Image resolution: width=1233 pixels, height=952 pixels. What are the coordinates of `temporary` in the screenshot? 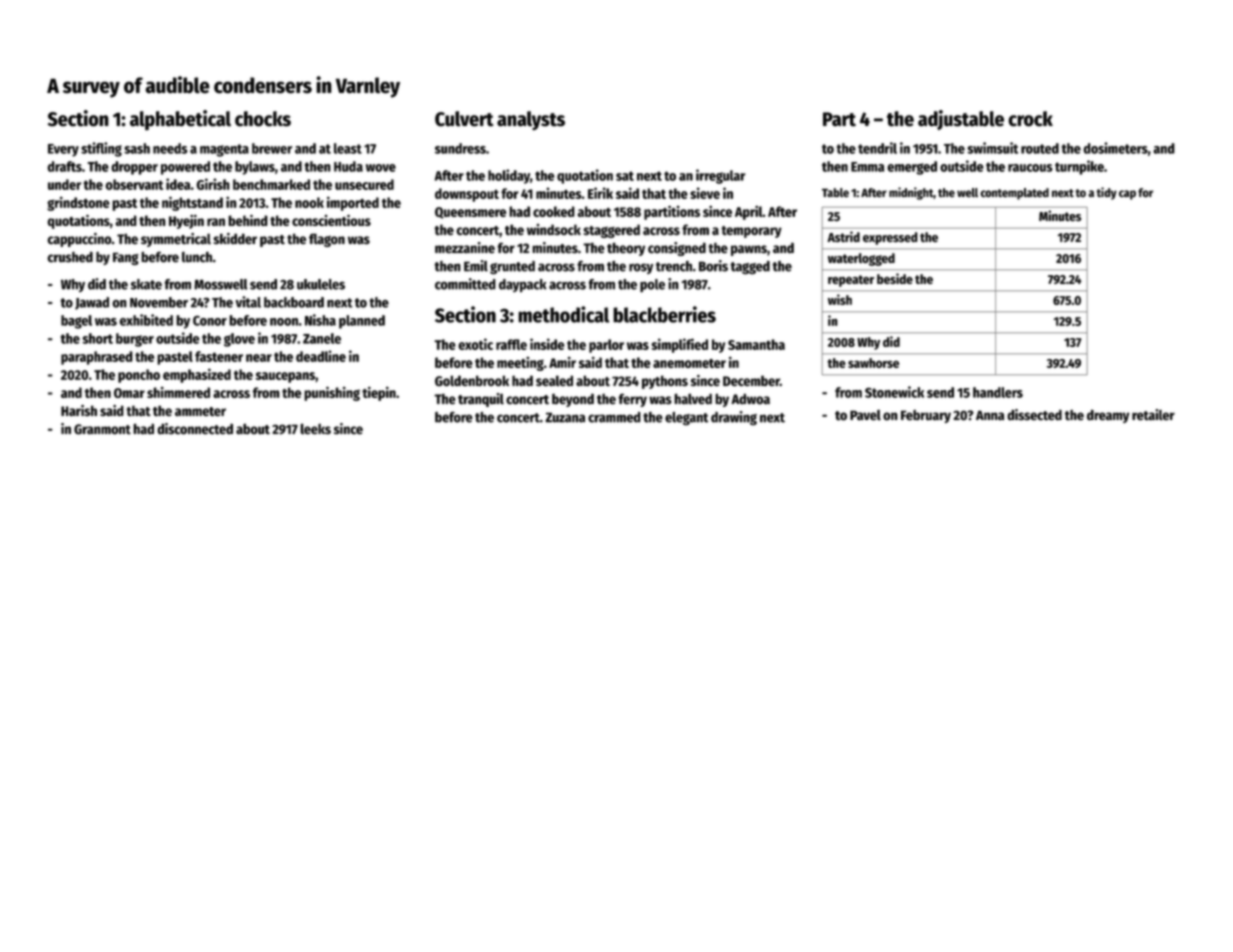 It's located at (751, 232).
